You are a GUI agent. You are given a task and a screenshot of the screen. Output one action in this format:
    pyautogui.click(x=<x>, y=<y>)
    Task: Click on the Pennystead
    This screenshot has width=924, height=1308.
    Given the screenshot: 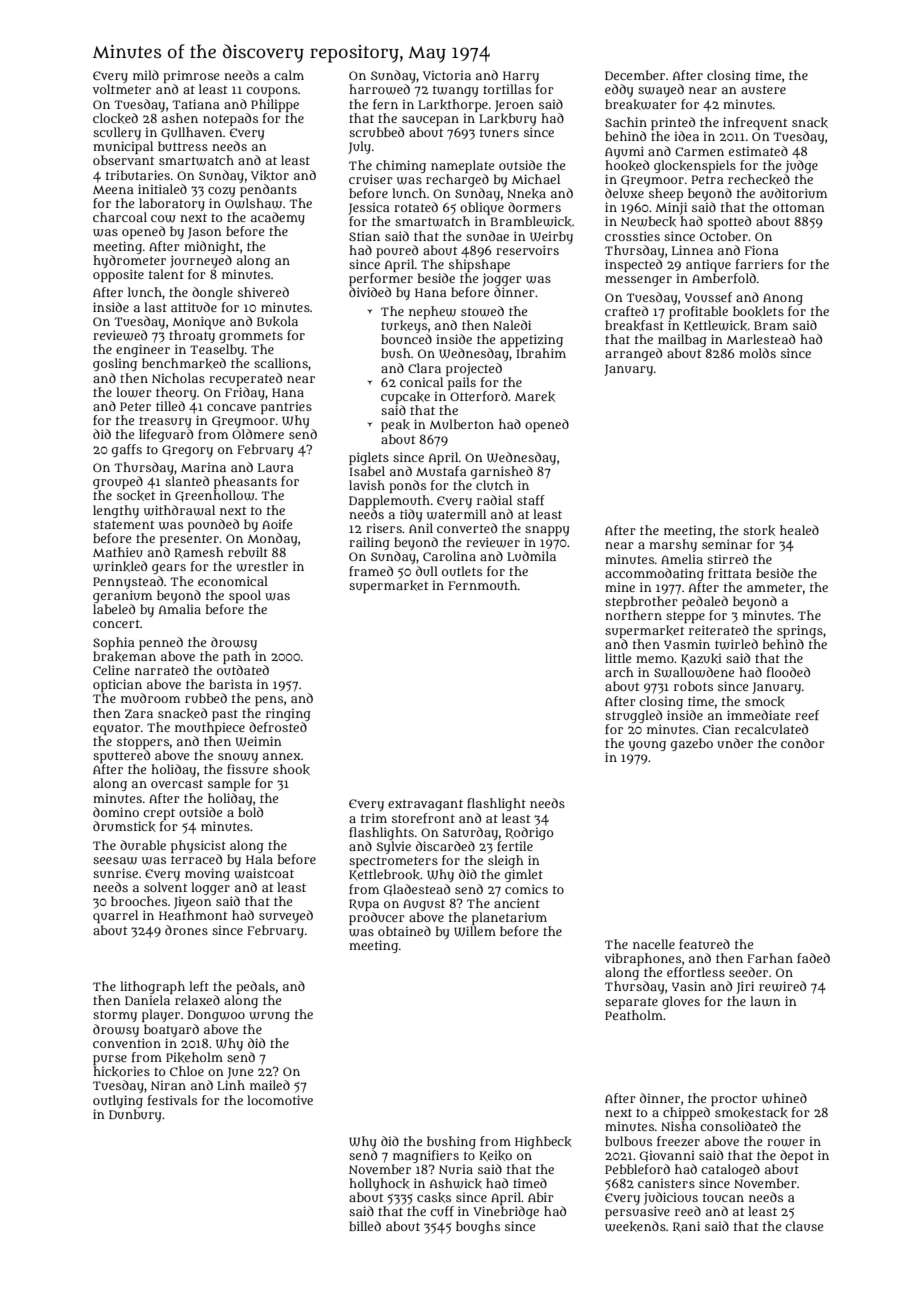 What is the action you would take?
    pyautogui.click(x=128, y=582)
